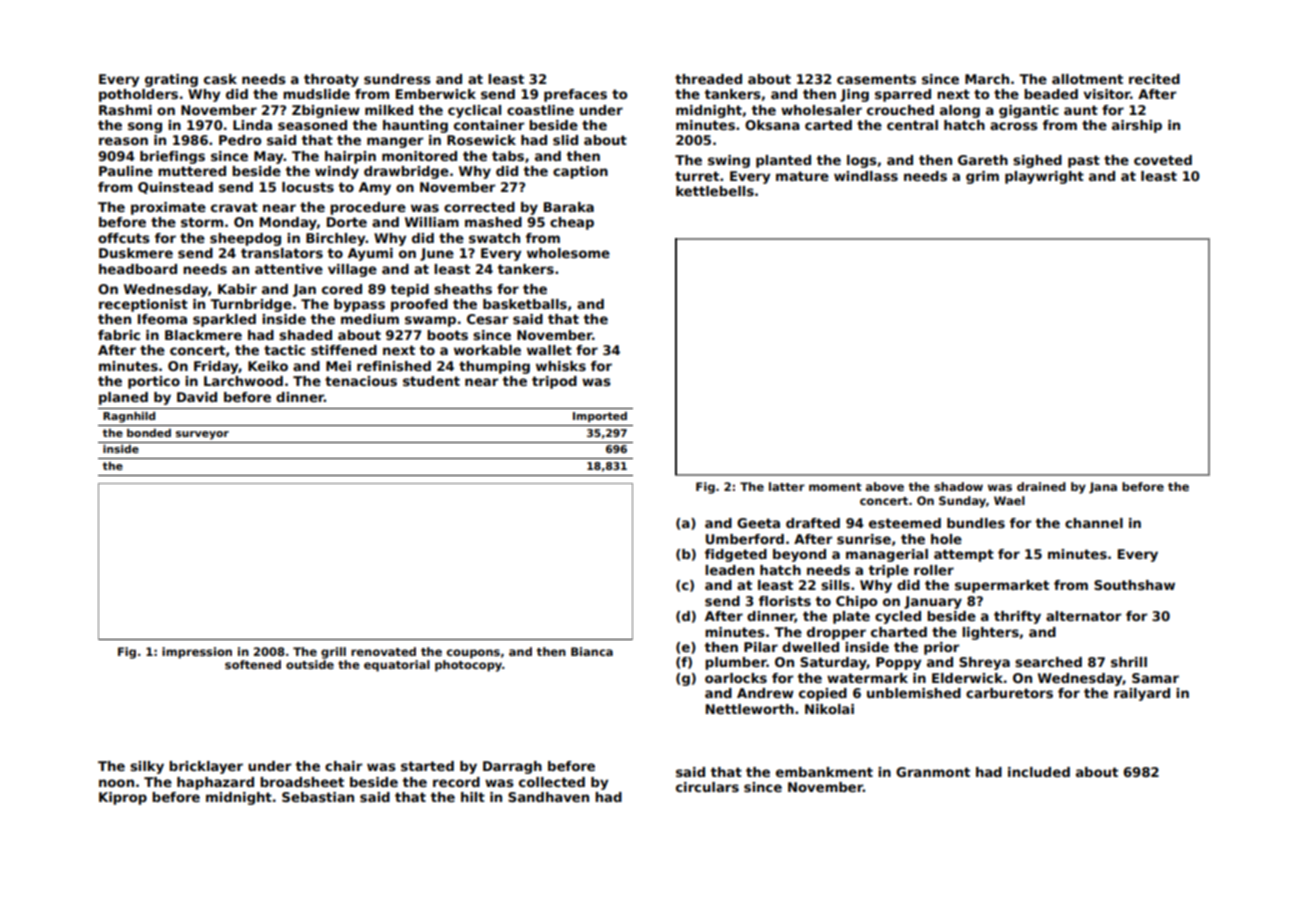 The image size is (1308, 924). I want to click on muttered, so click(192, 171).
